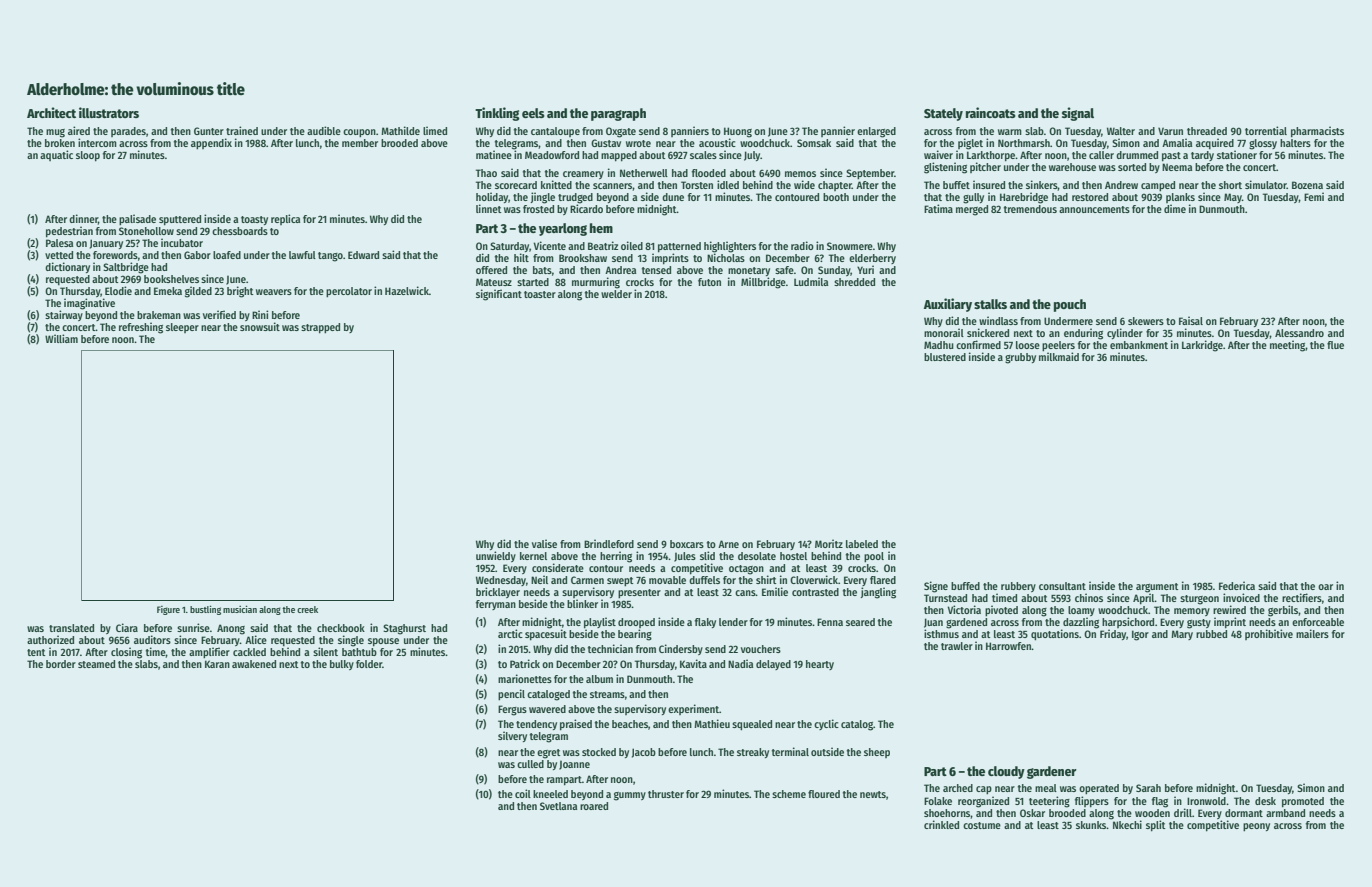  I want to click on Alessandro, so click(1299, 333).
